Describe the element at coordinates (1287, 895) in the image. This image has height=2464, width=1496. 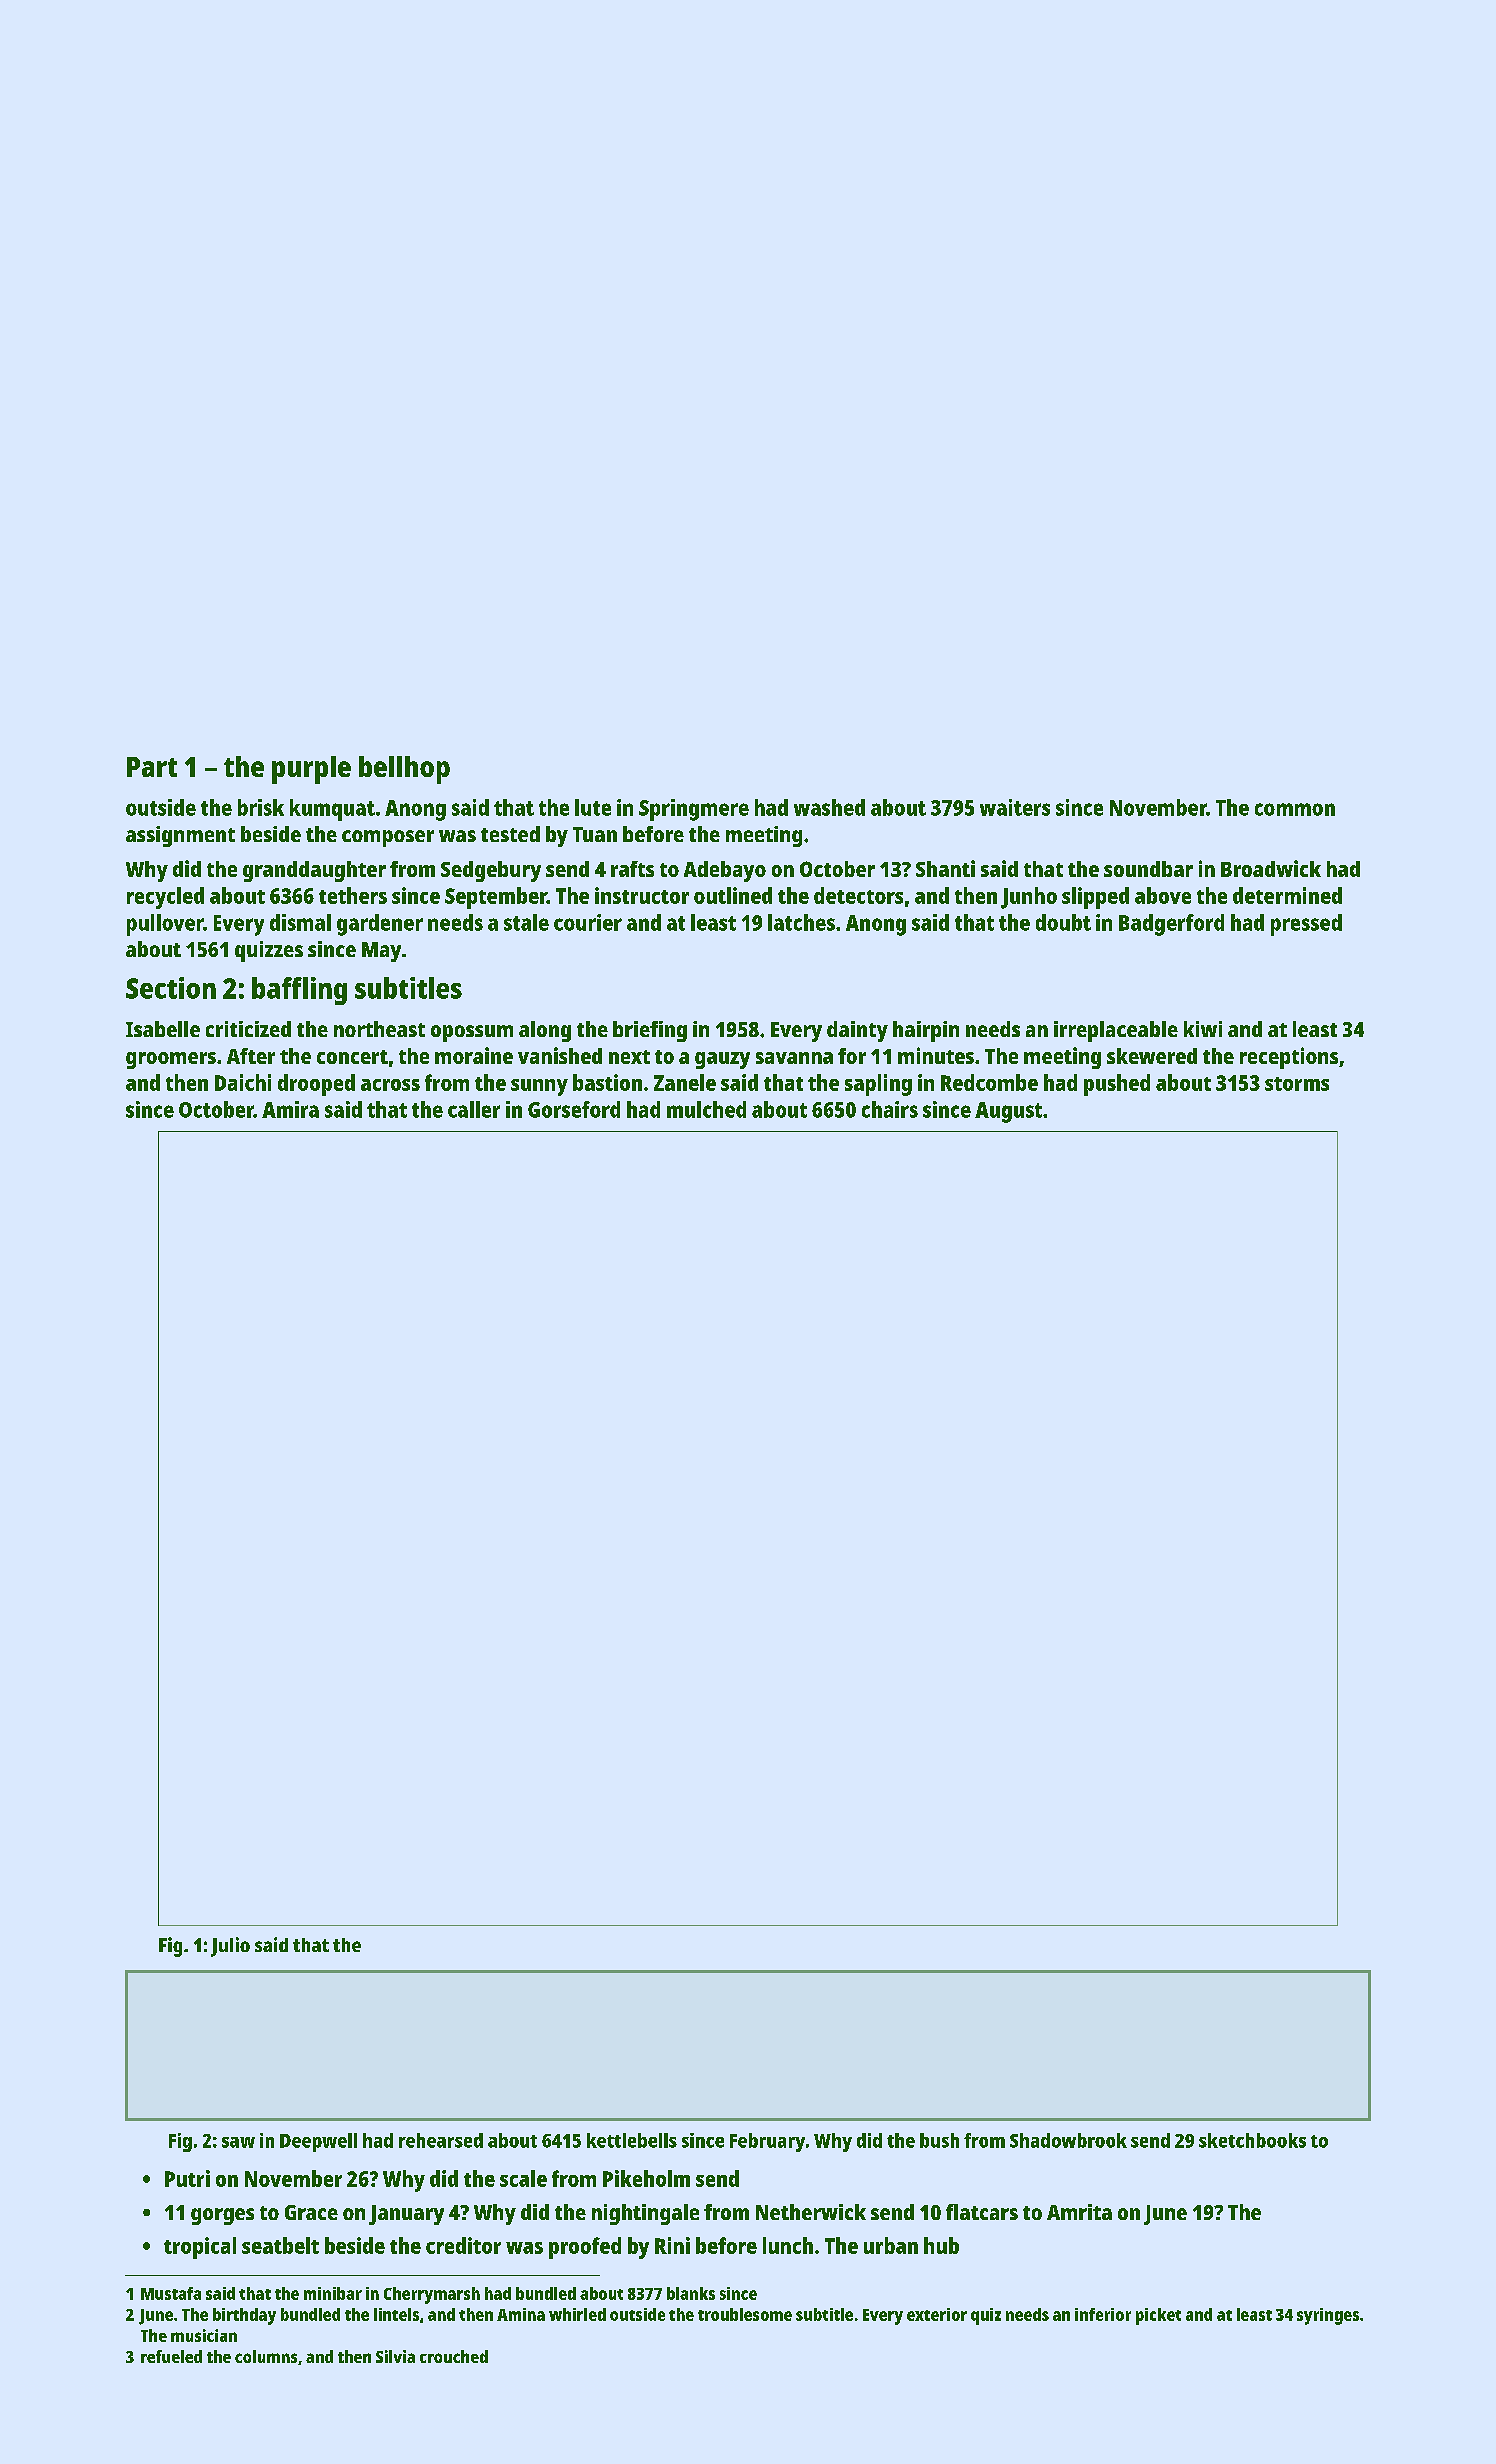
I see `determined` at that location.
